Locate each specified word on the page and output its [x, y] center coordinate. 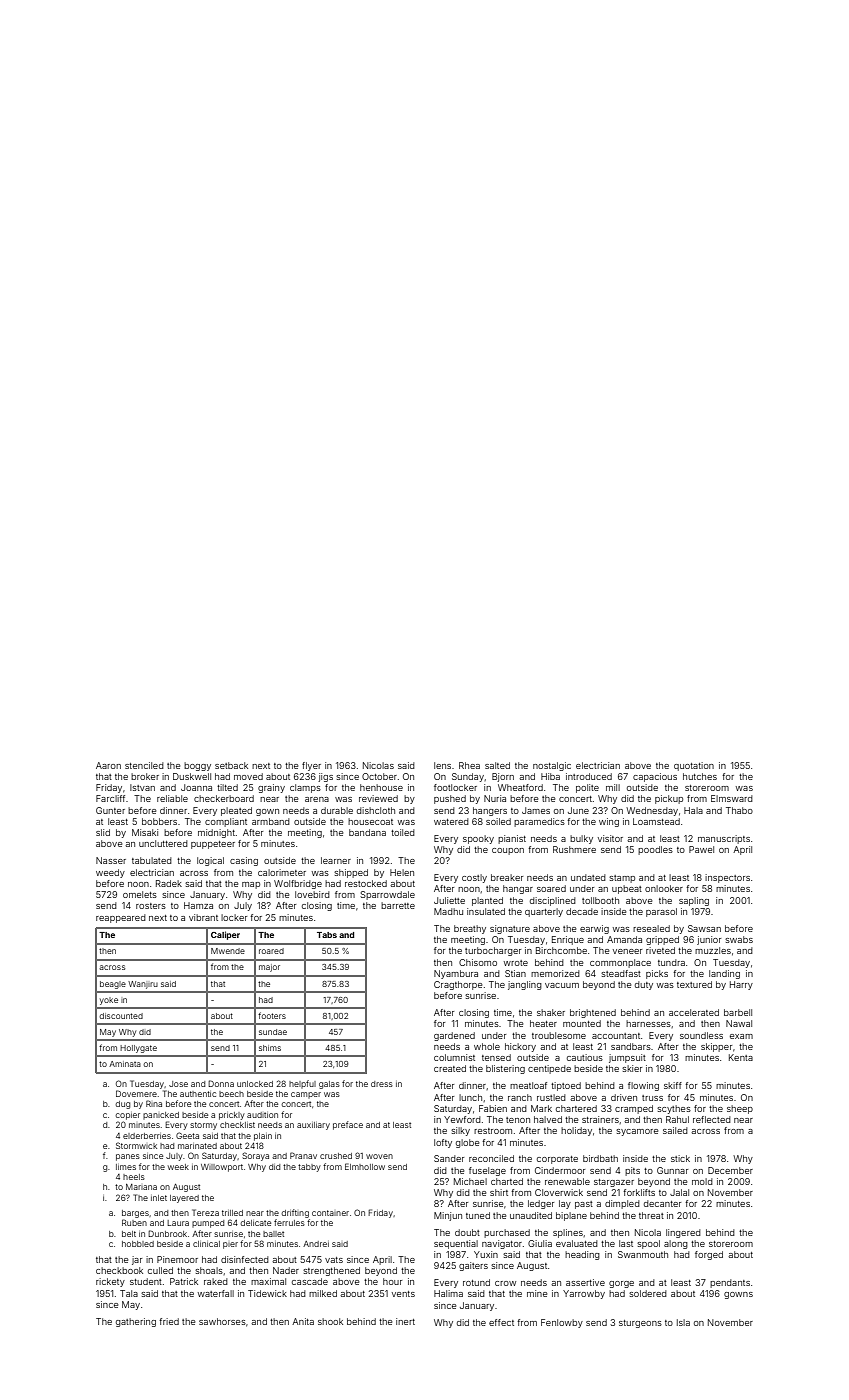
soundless [701, 1035]
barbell [738, 1012]
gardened [454, 1036]
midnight [216, 833]
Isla [683, 1322]
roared [271, 951]
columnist [454, 1057]
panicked [161, 1116]
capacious [655, 777]
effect [501, 1322]
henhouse [381, 787]
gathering [136, 1322]
